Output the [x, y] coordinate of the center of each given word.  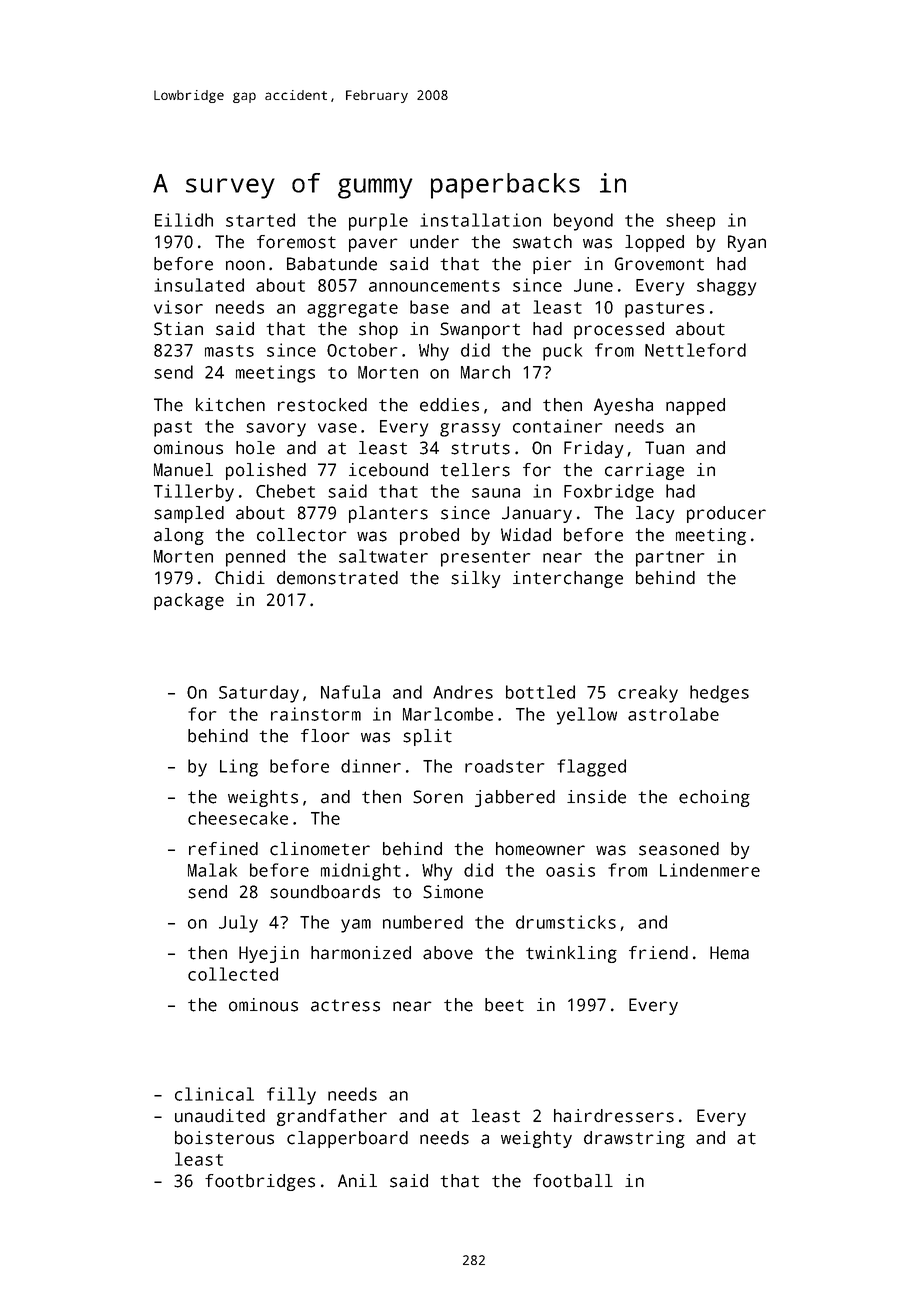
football [573, 1181]
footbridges [260, 1182]
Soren [438, 797]
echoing [714, 798]
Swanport [480, 330]
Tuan [664, 448]
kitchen [230, 405]
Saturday [259, 694]
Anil [357, 1180]
